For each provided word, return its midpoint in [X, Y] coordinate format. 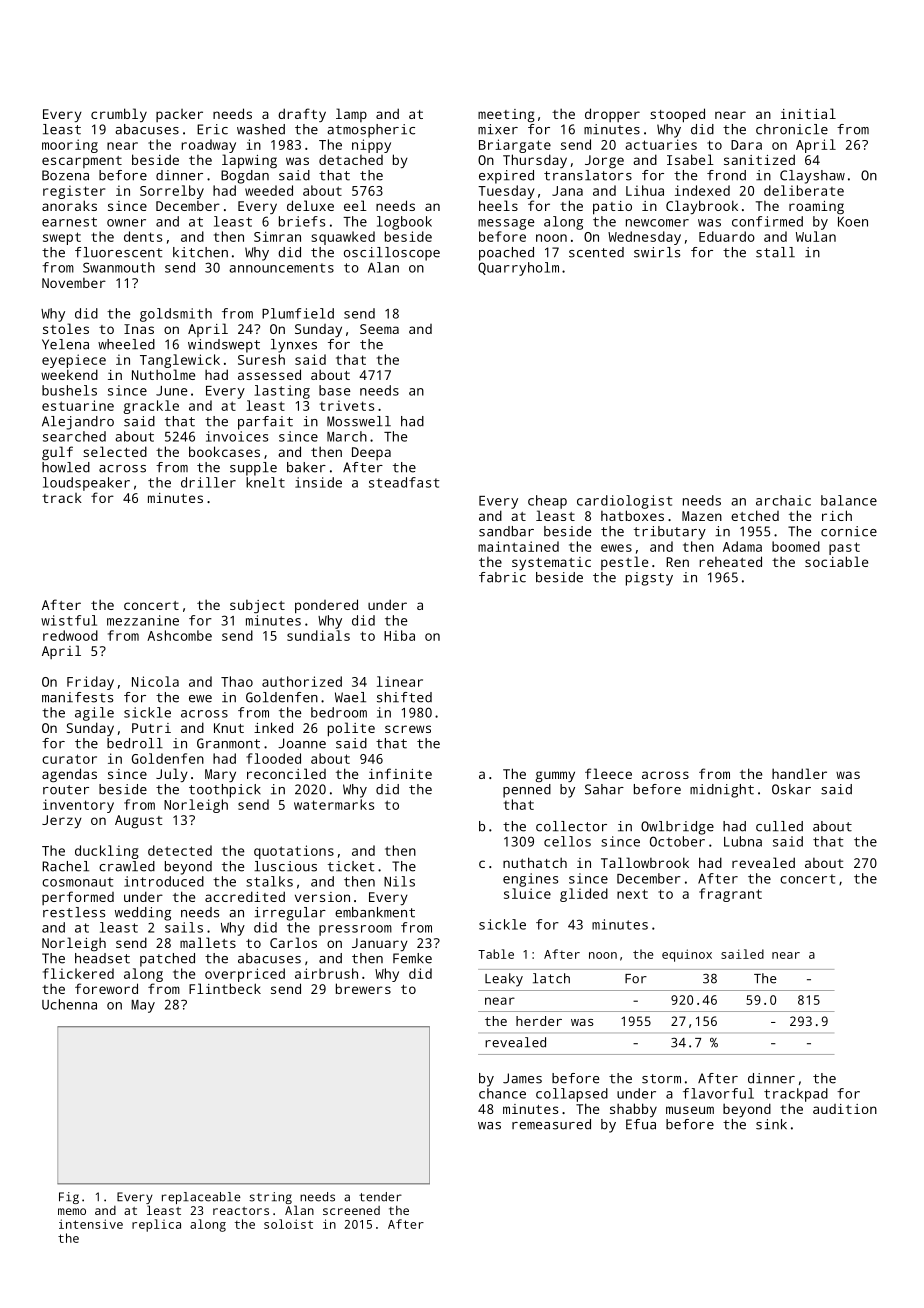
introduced [164, 881]
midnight [722, 791]
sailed [742, 954]
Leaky [504, 980]
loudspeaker [86, 484]
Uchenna [69, 1004]
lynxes [294, 346]
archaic [783, 500]
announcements [281, 268]
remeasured [551, 1124]
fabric [502, 577]
